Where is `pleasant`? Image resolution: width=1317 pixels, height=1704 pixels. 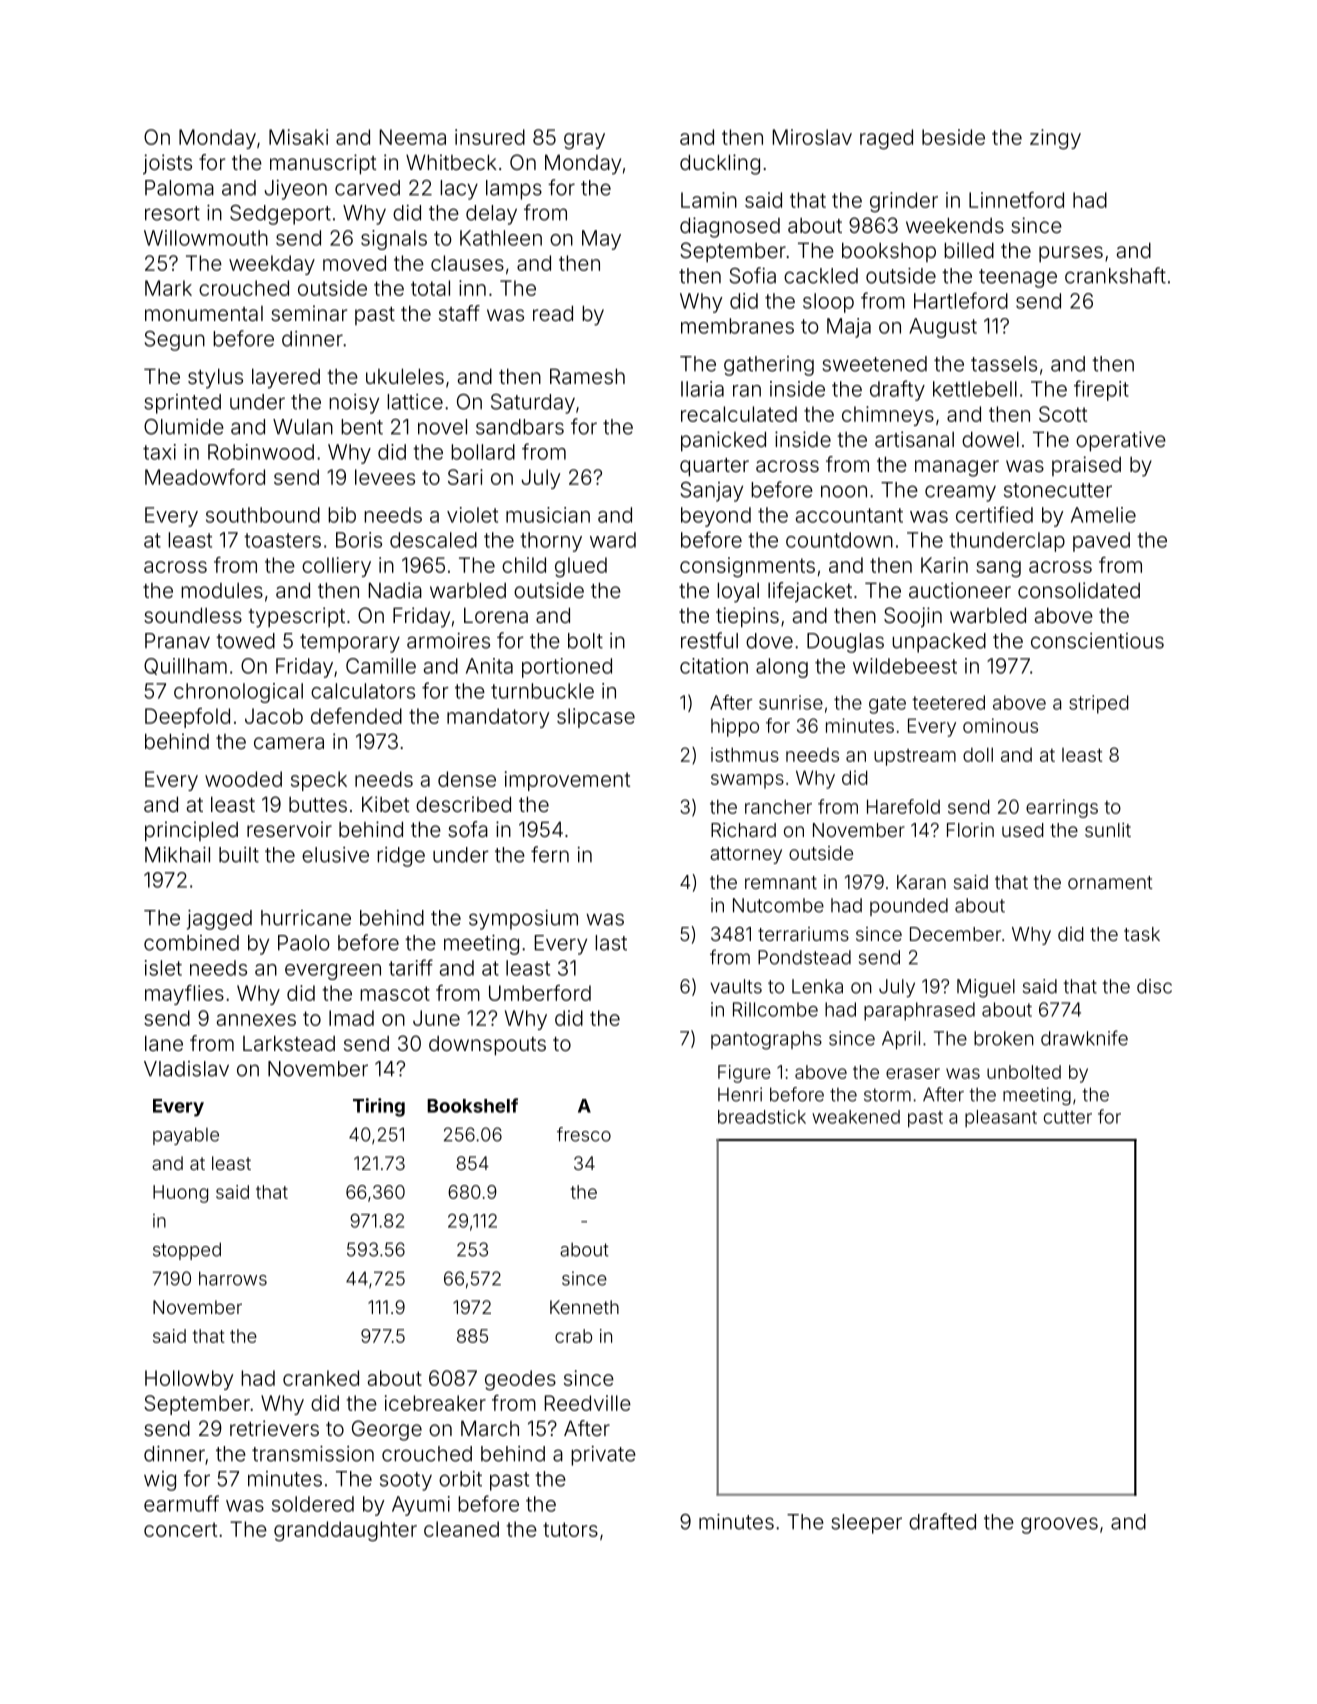 pleasant is located at coordinates (1001, 1119).
